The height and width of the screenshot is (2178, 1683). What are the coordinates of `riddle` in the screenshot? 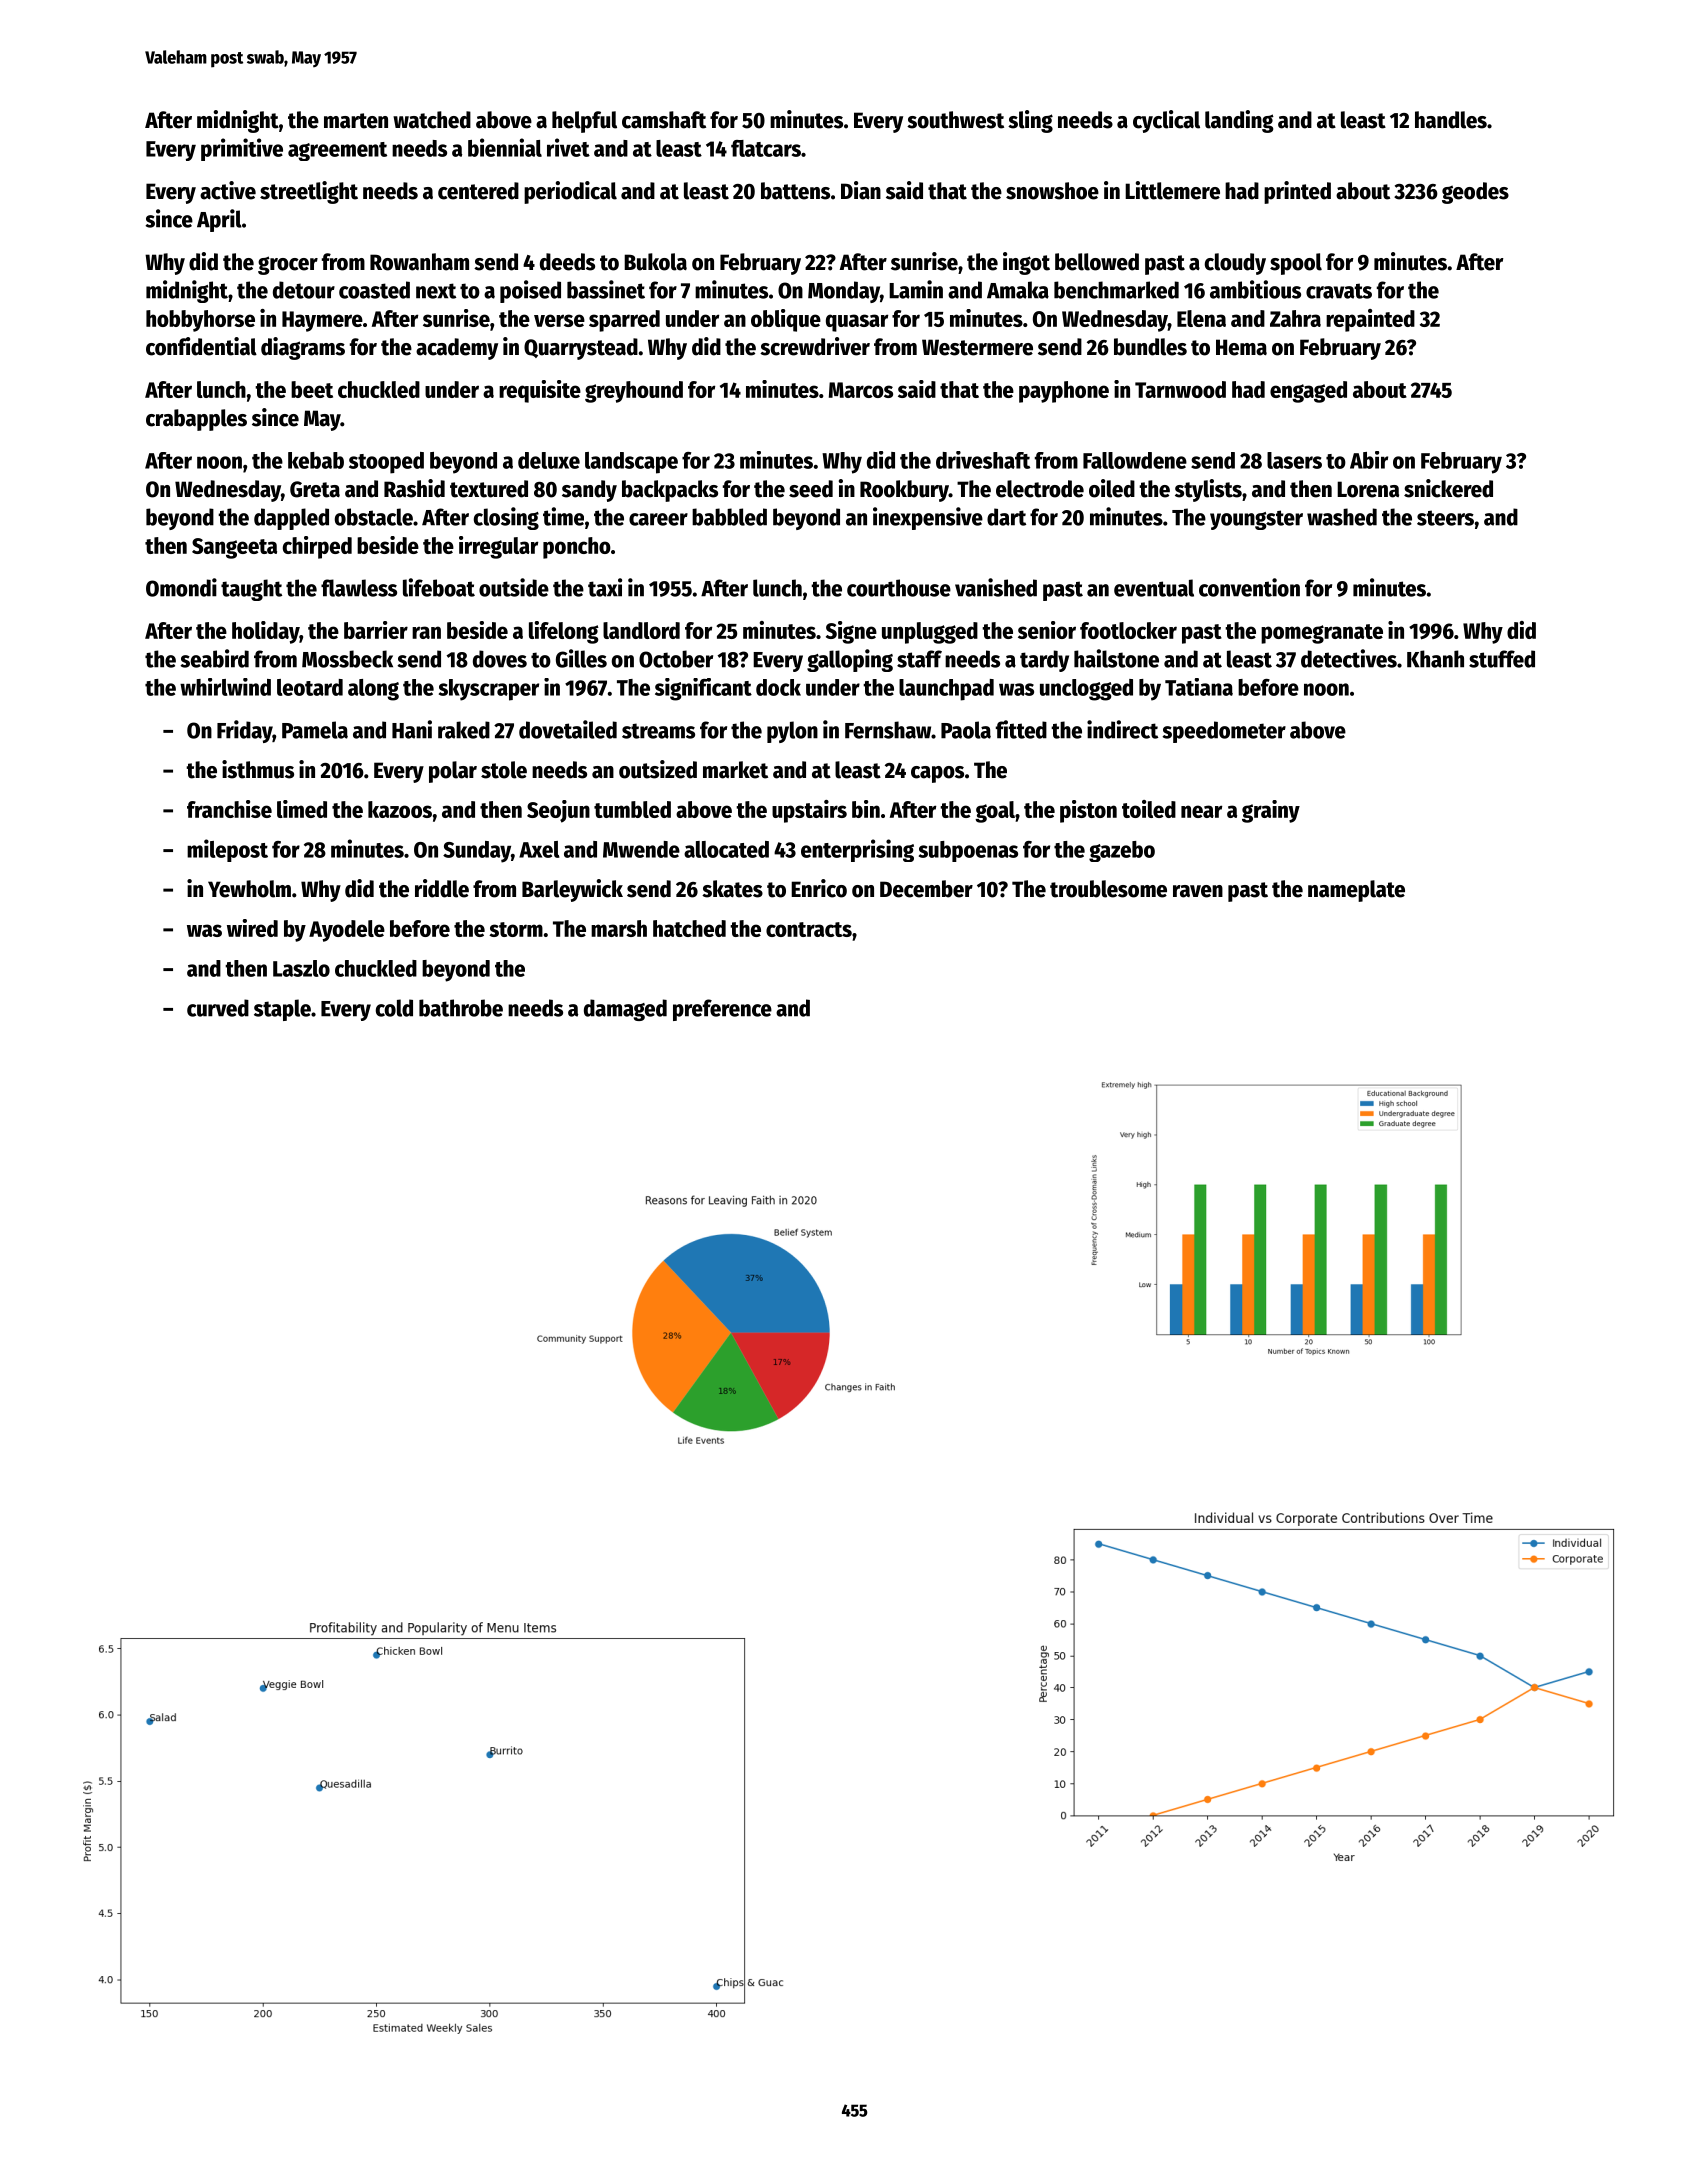 It's located at (442, 888).
